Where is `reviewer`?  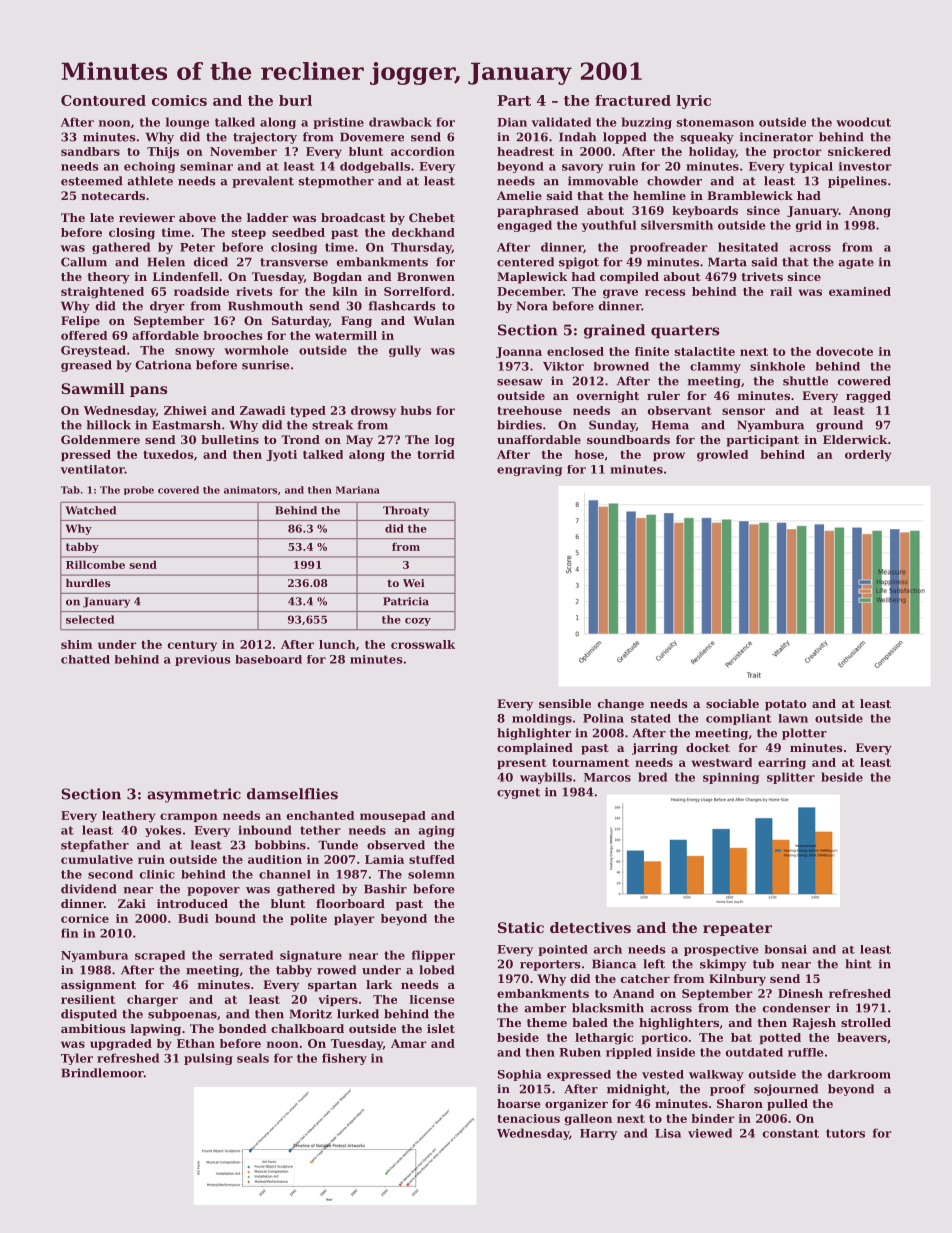
reviewer is located at coordinates (147, 217).
